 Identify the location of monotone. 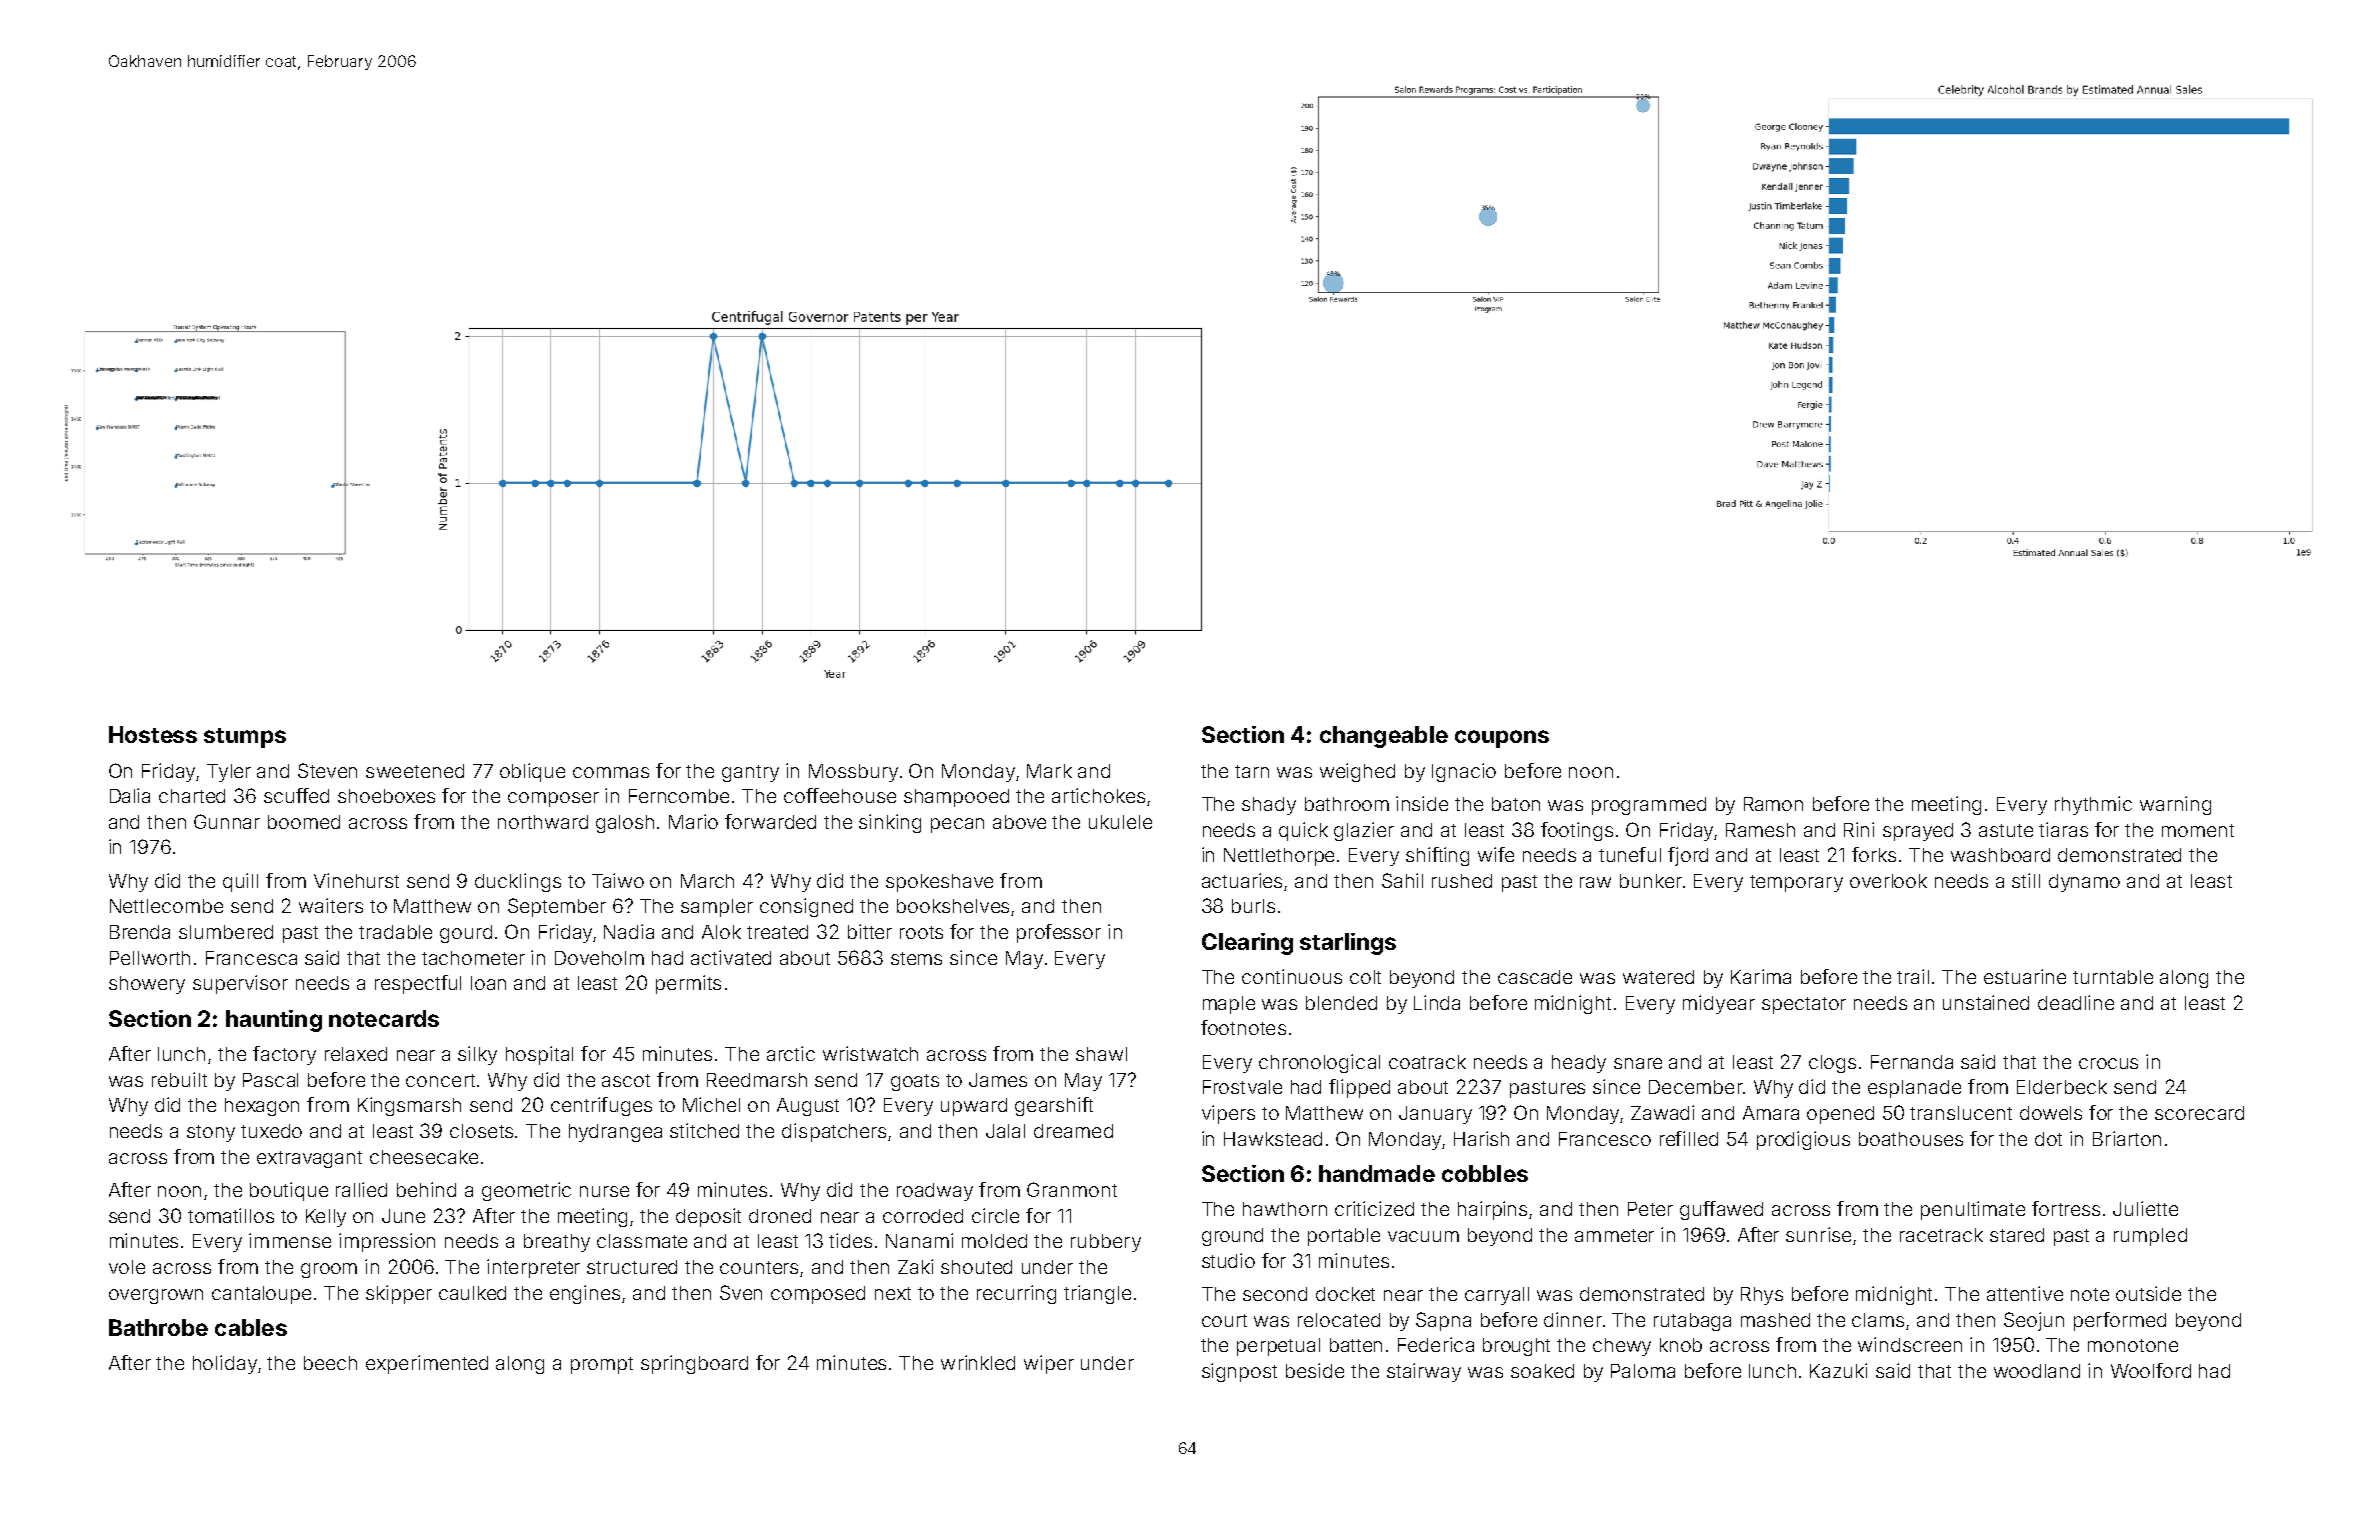
(2133, 1345).
